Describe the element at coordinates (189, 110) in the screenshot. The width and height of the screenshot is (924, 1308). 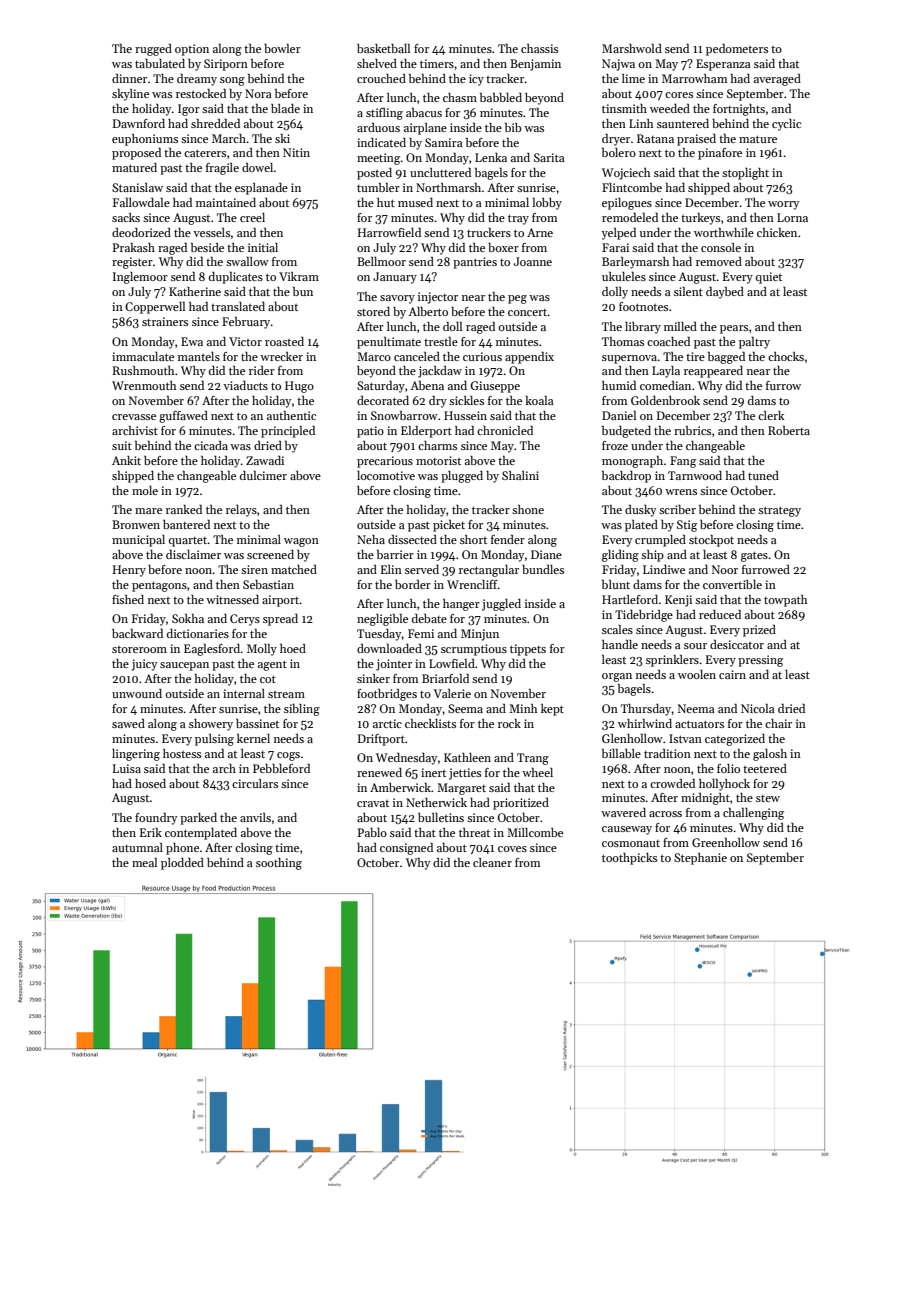
I see `Igor` at that location.
